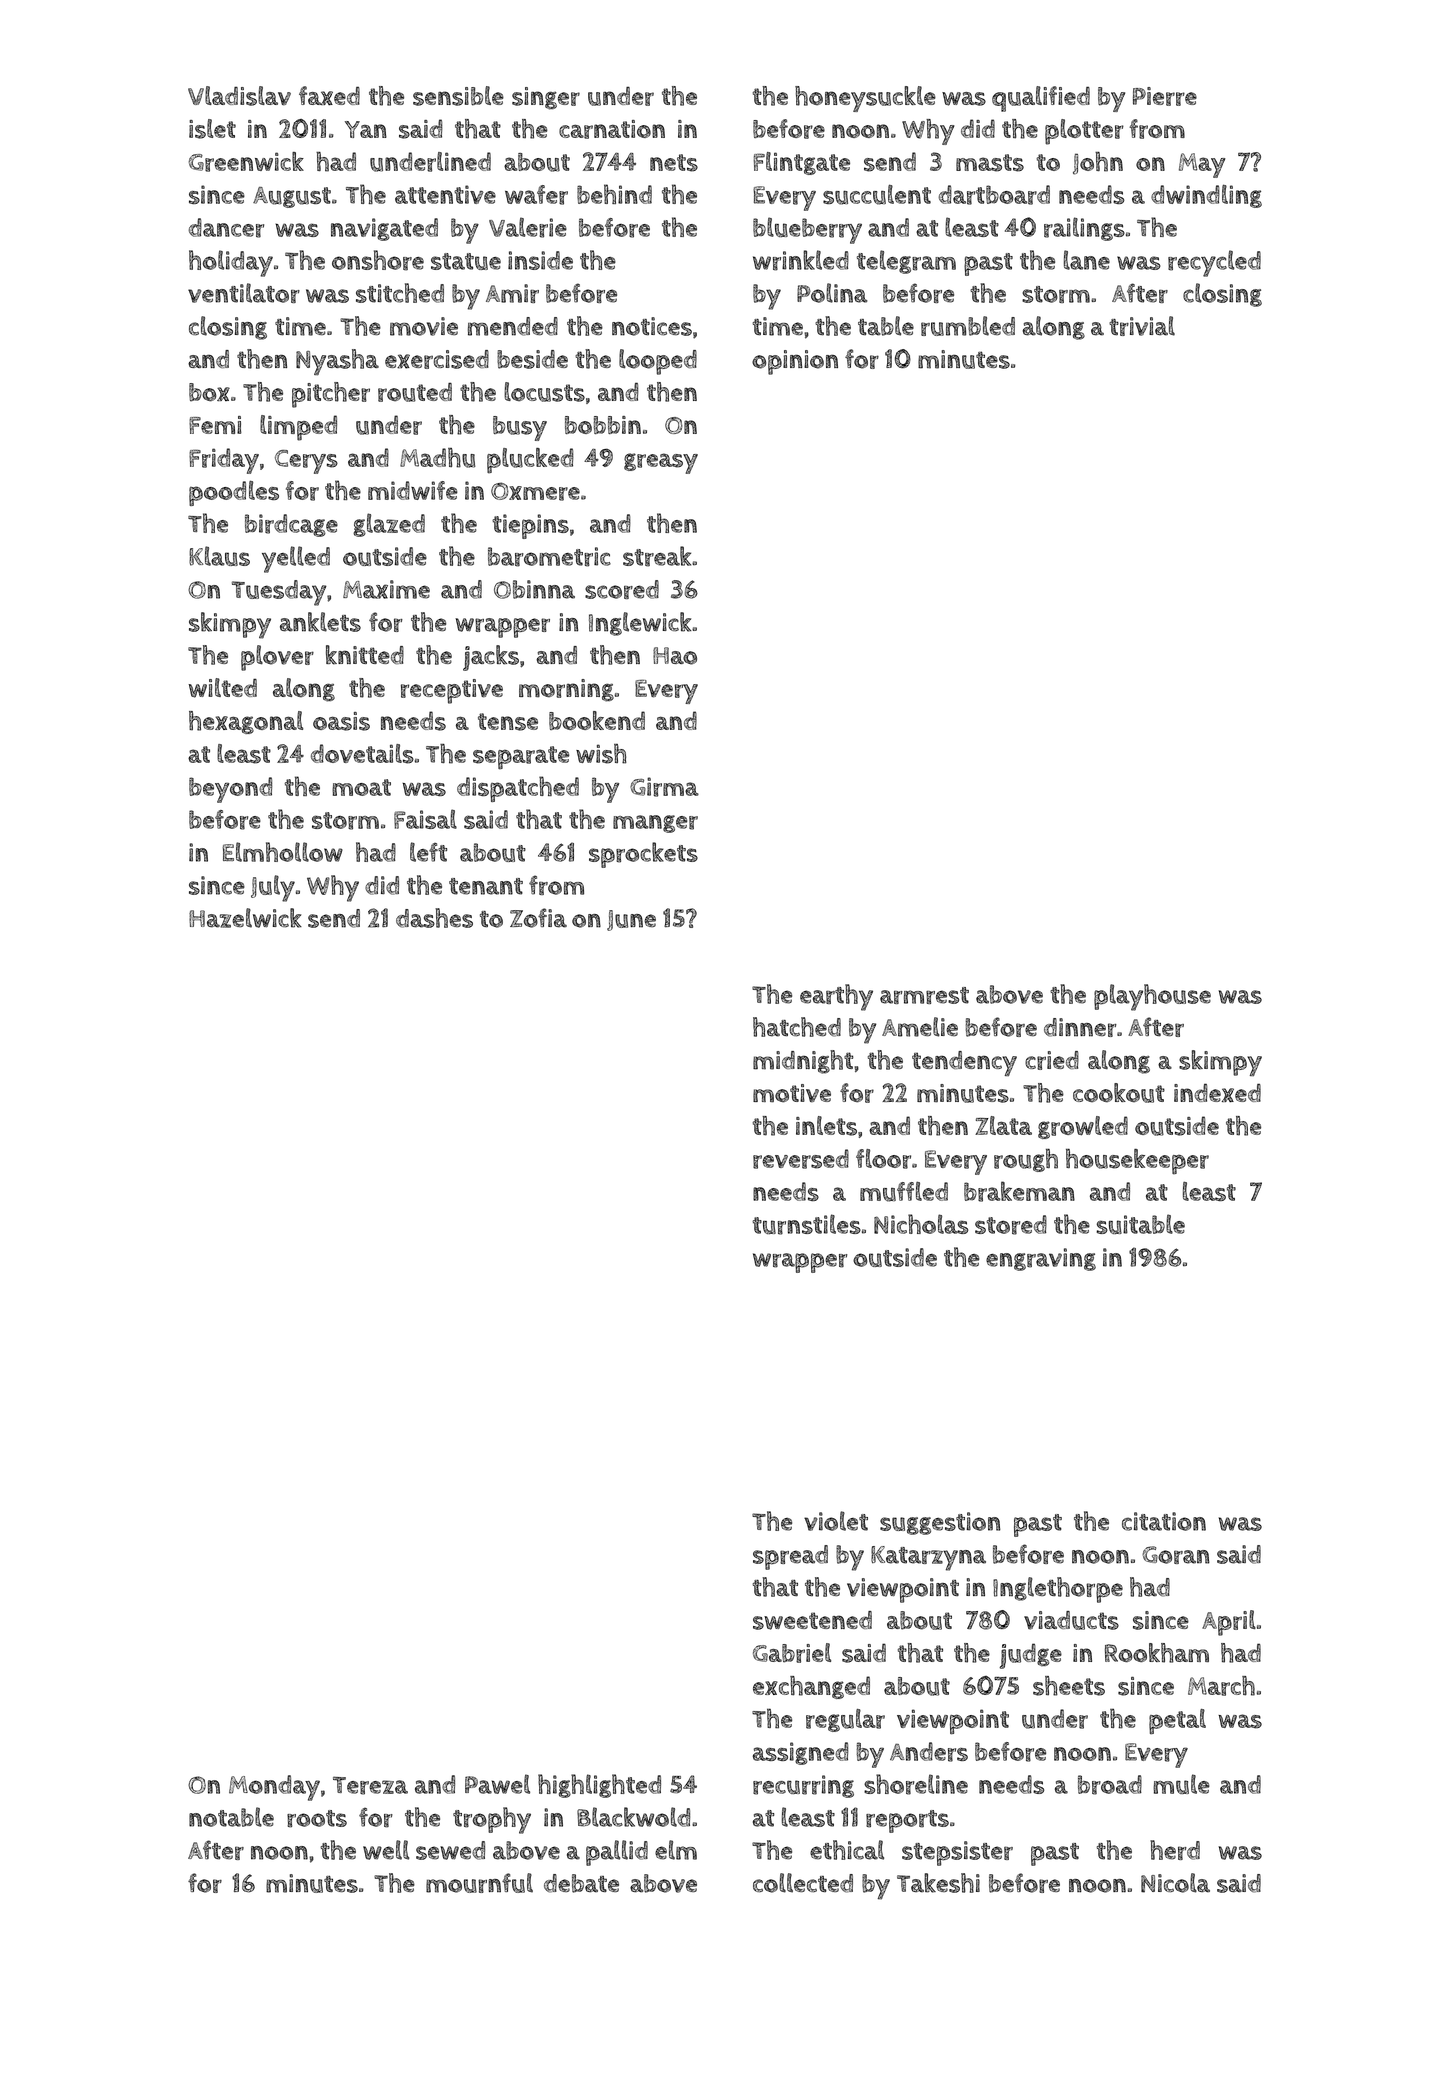 Image resolution: width=1450 pixels, height=2100 pixels. I want to click on telegram, so click(906, 262).
